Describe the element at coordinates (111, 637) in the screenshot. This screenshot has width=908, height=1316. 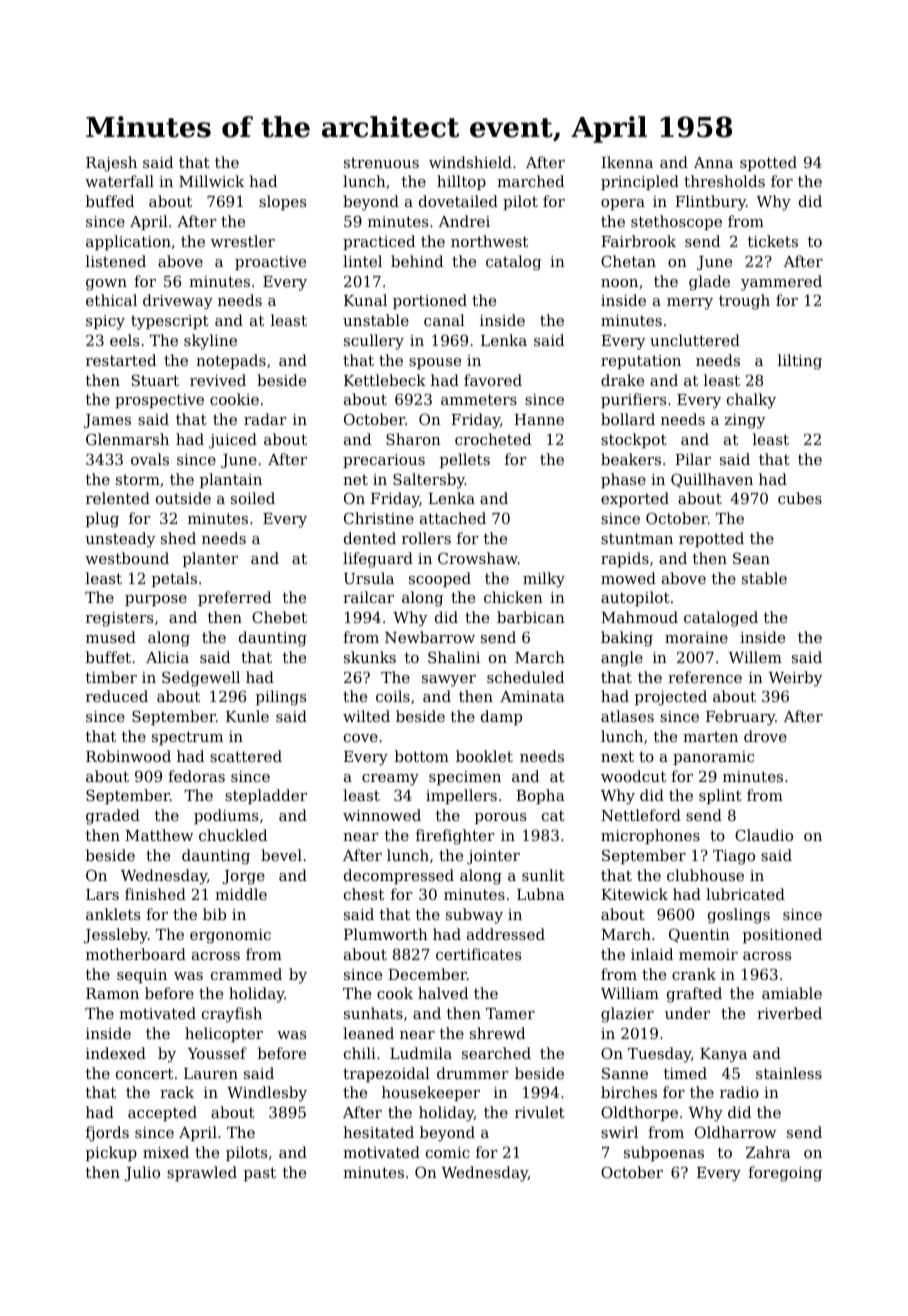
I see `mused` at that location.
